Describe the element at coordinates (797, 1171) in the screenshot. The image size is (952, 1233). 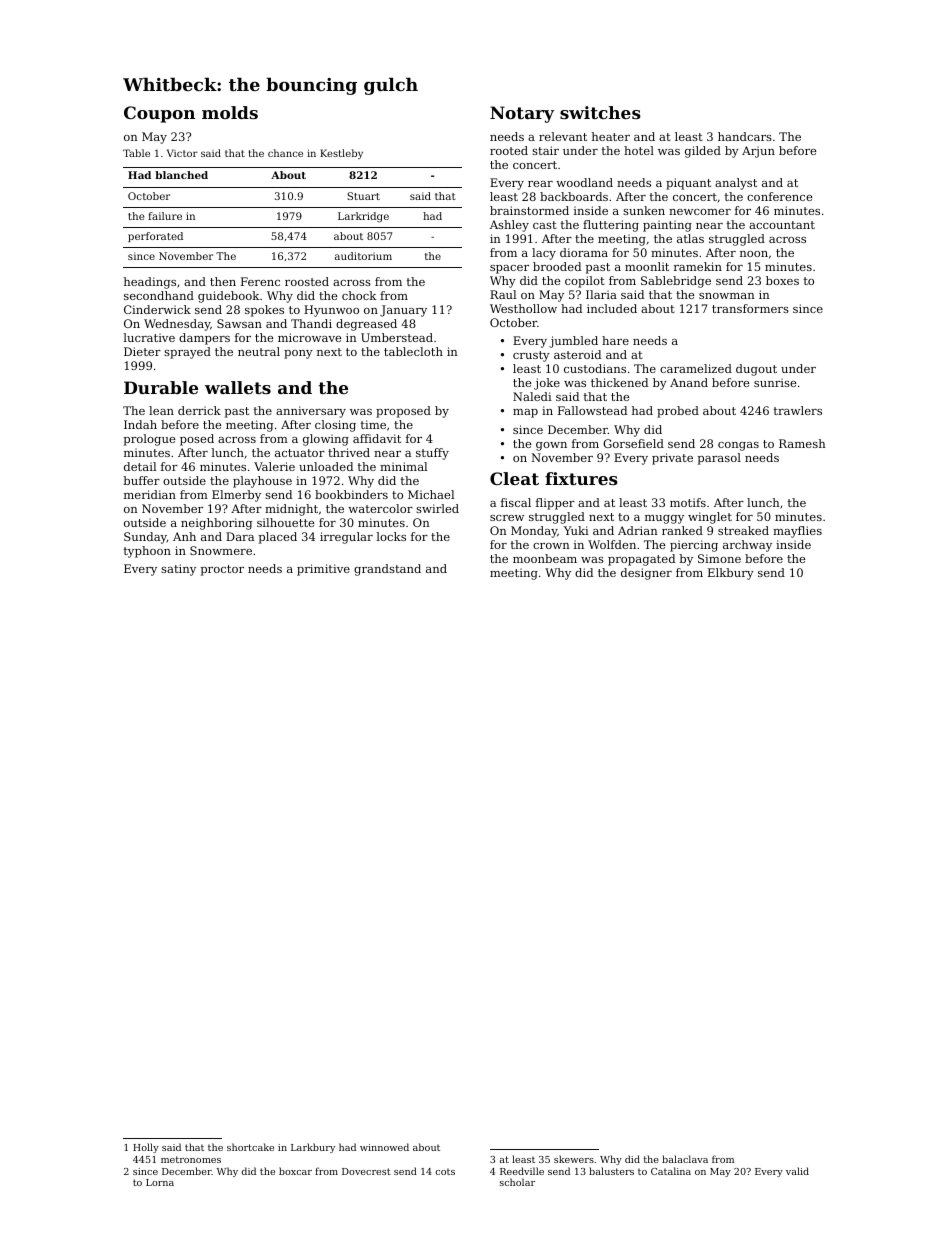
I see `valid` at that location.
